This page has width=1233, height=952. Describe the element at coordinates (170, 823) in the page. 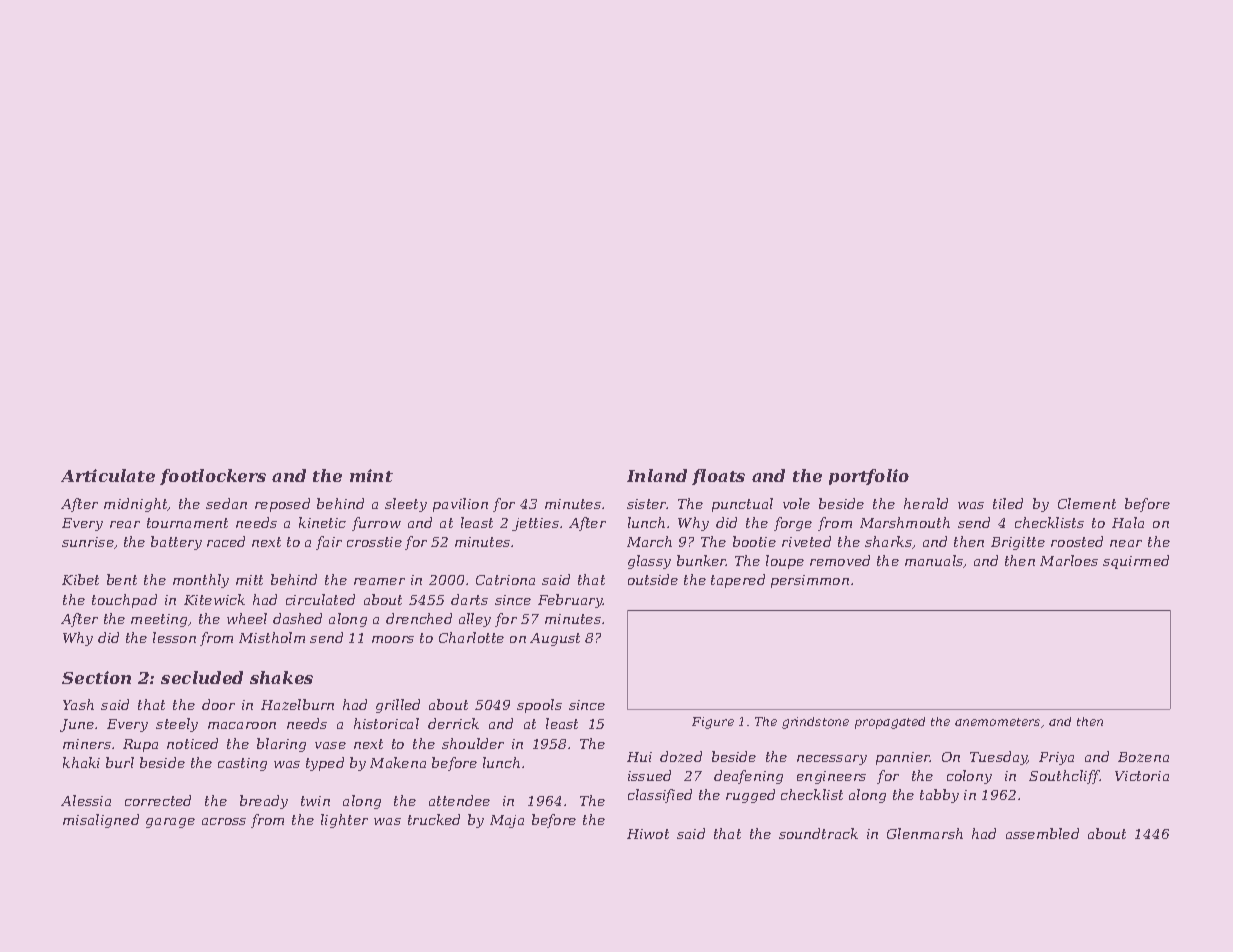

I see `garage` at that location.
